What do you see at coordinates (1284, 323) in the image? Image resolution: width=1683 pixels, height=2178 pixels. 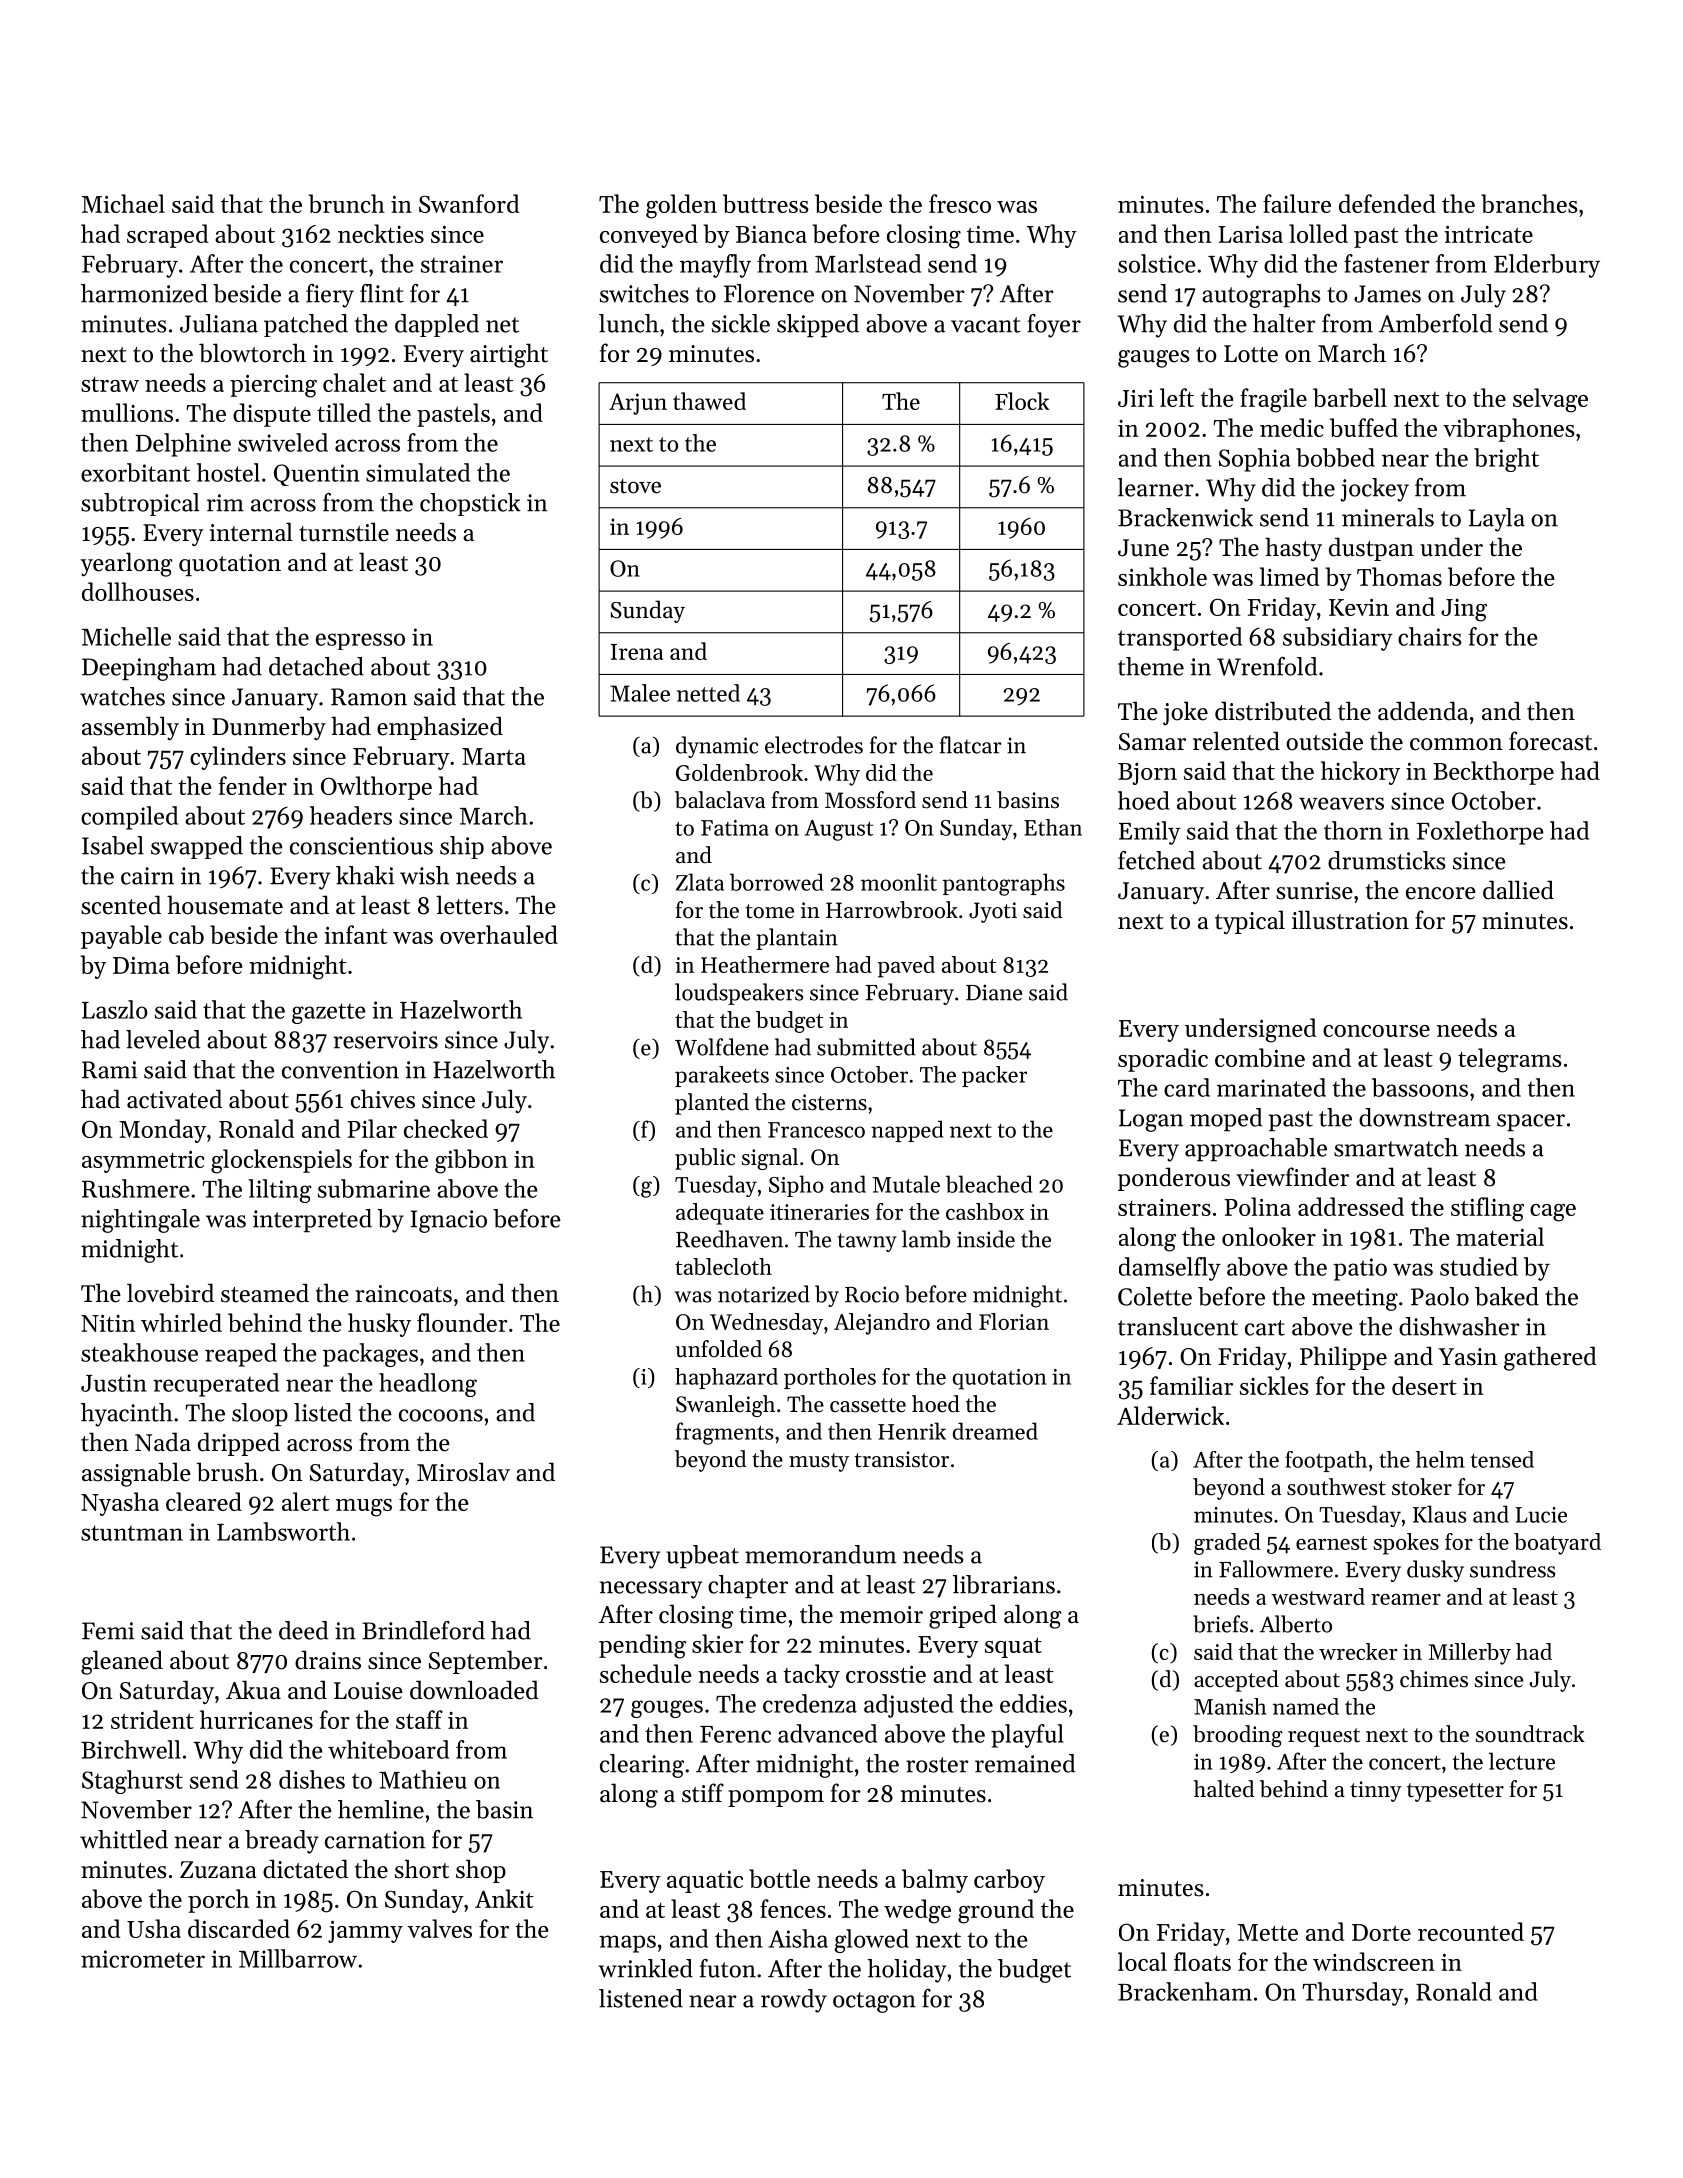 I see `halter` at bounding box center [1284, 323].
